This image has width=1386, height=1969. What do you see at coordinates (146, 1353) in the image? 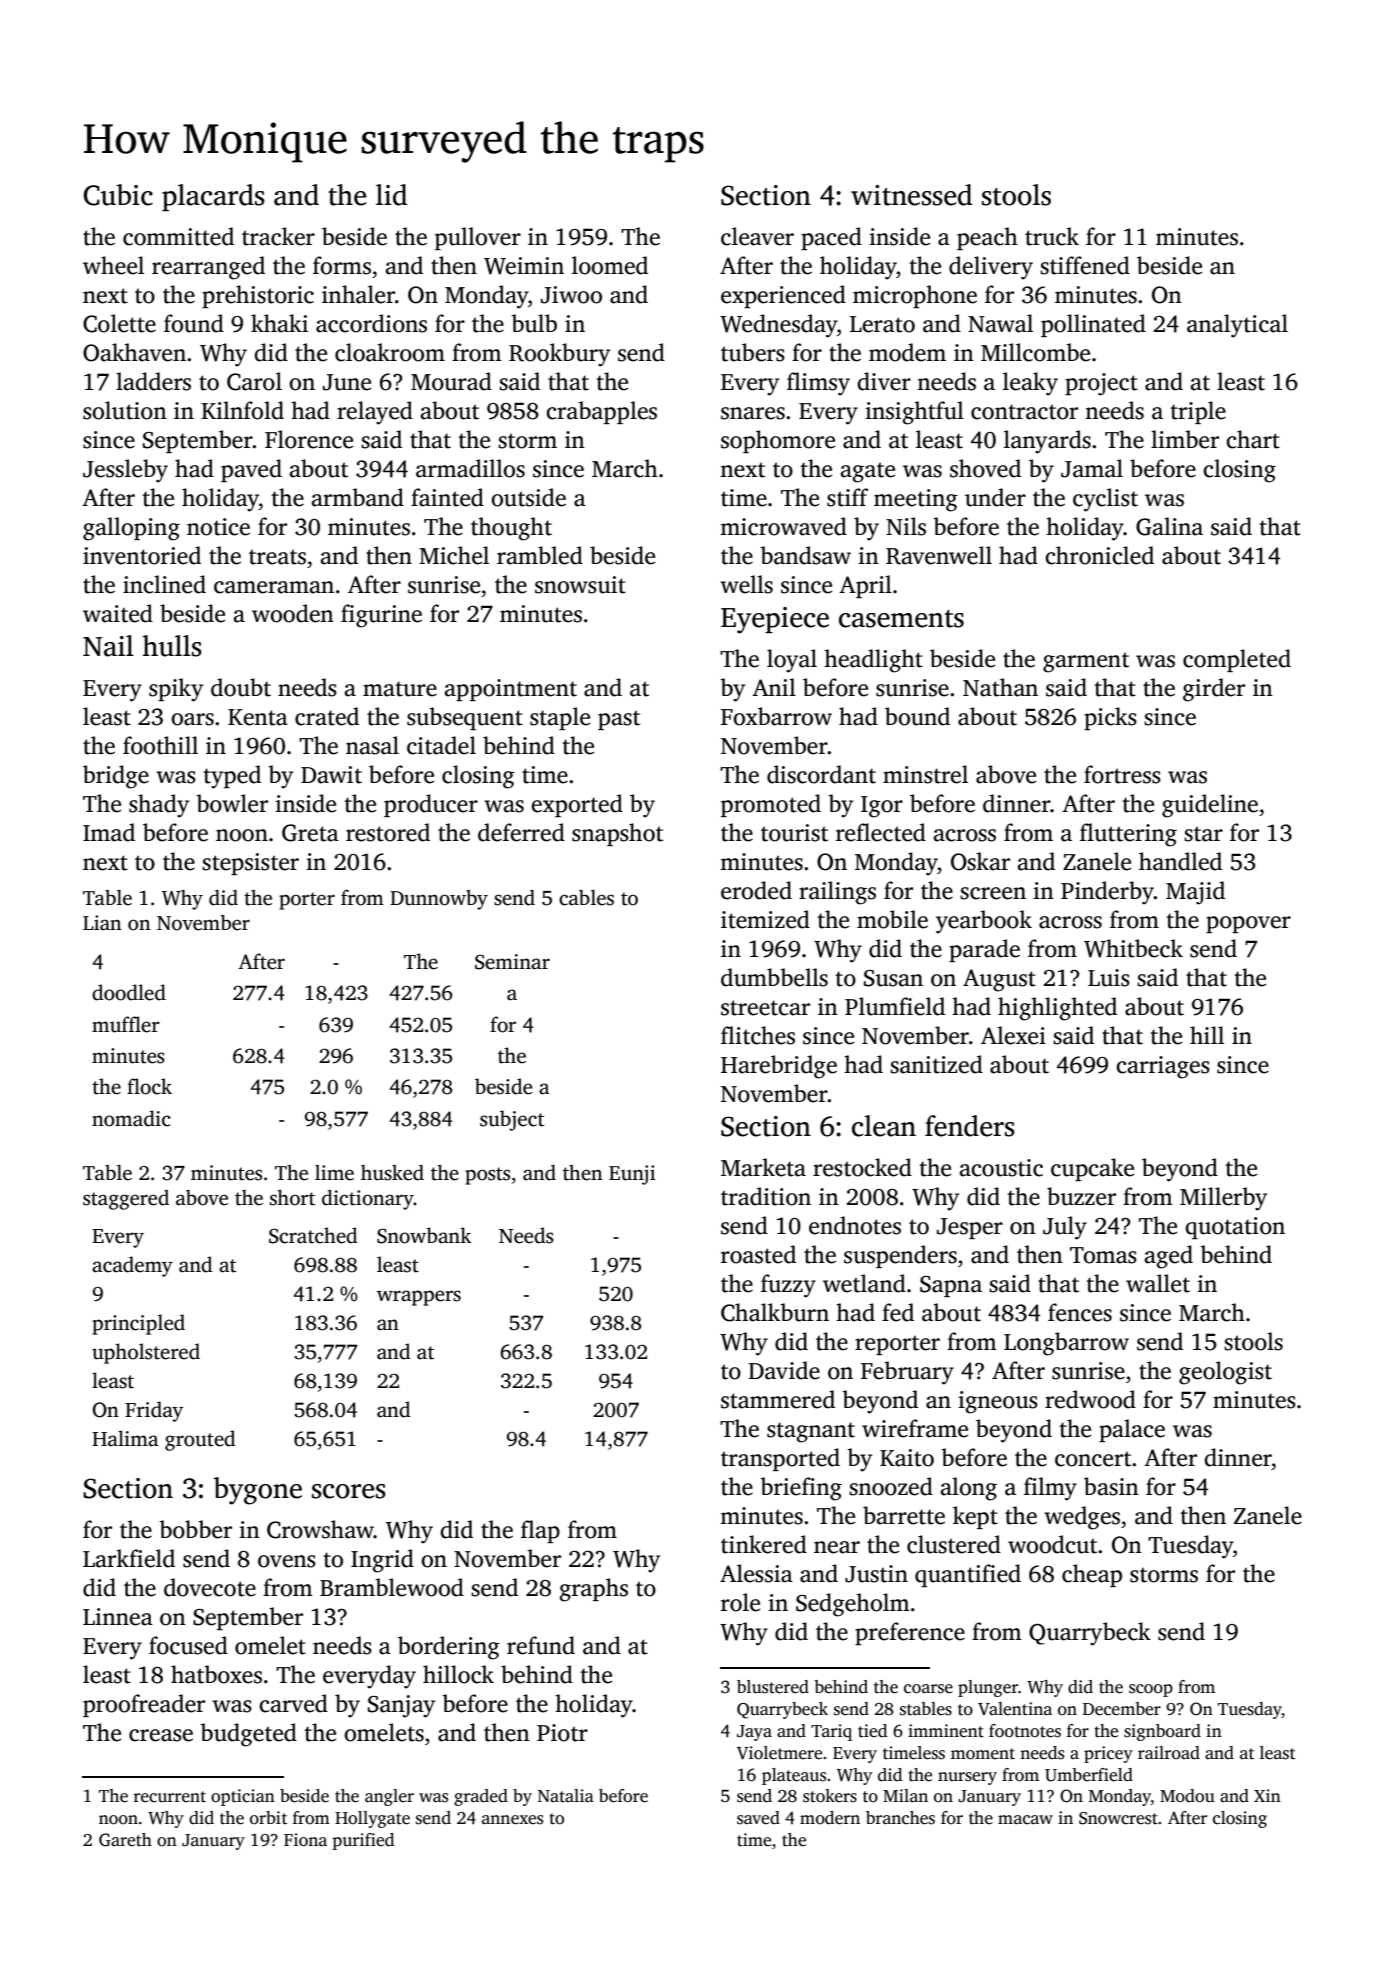
I see `upholstered` at bounding box center [146, 1353].
